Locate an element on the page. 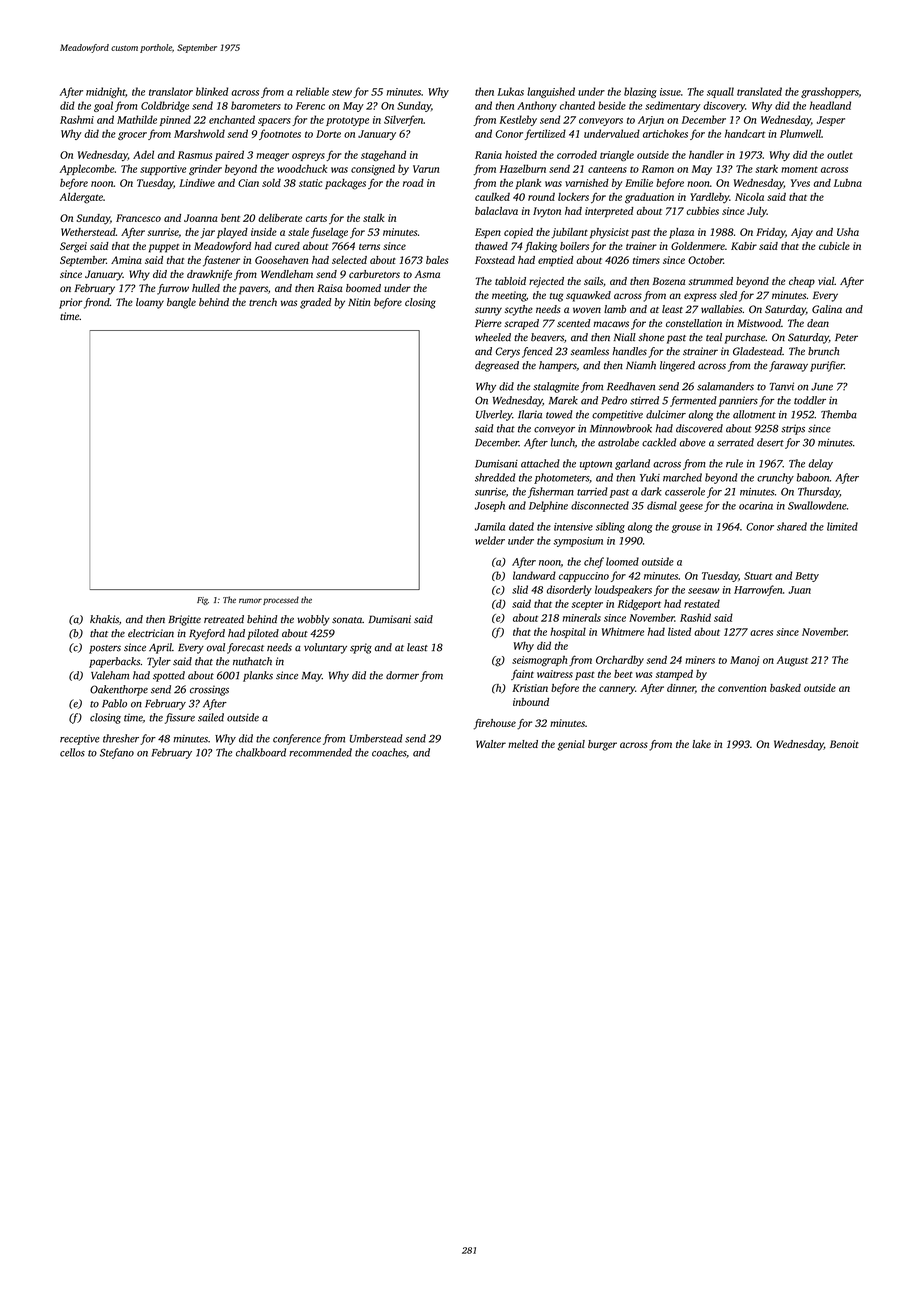 This page has width=924, height=1308. puppet is located at coordinates (164, 248).
